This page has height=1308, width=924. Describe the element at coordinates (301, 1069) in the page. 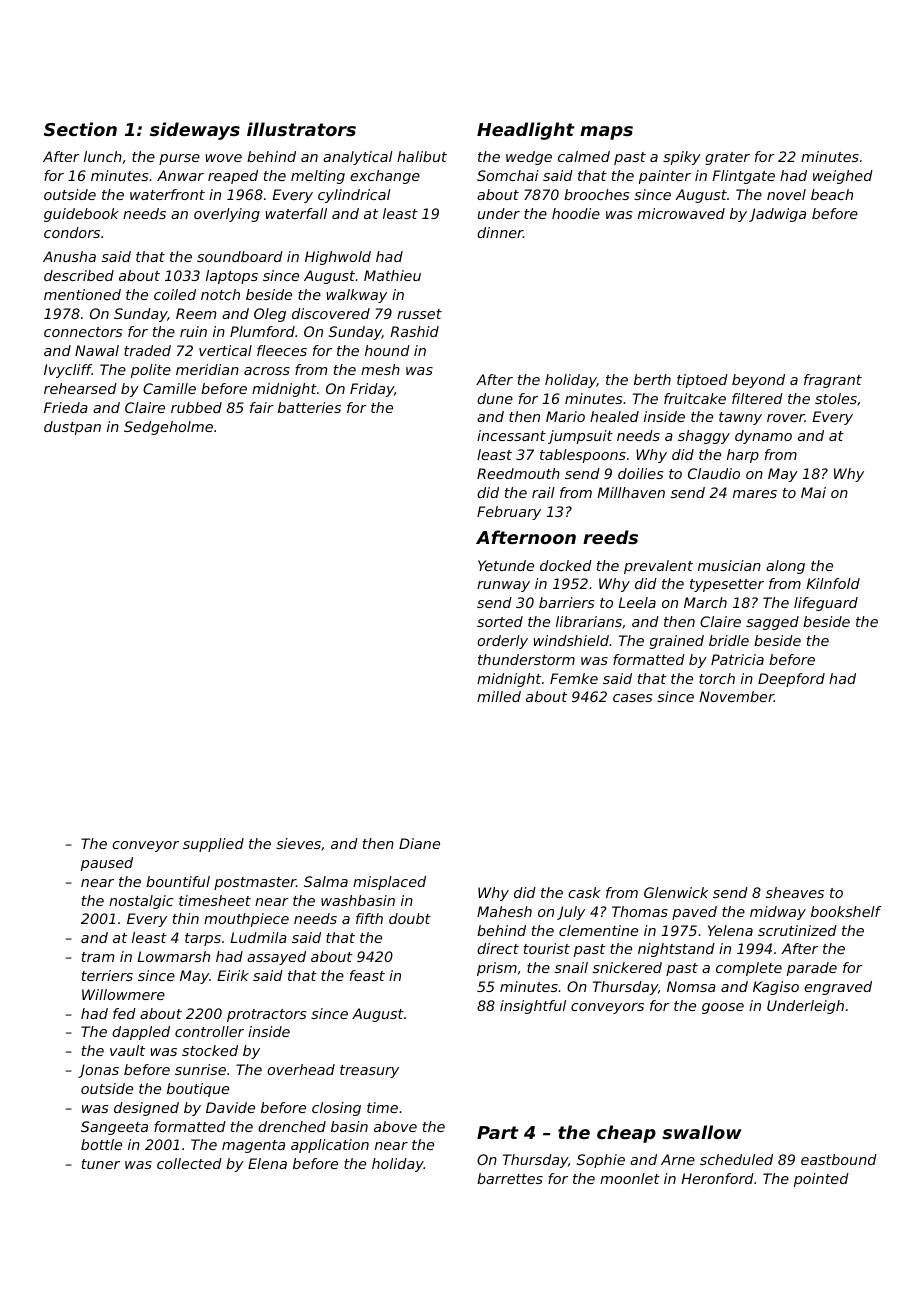

I see `overhead` at that location.
